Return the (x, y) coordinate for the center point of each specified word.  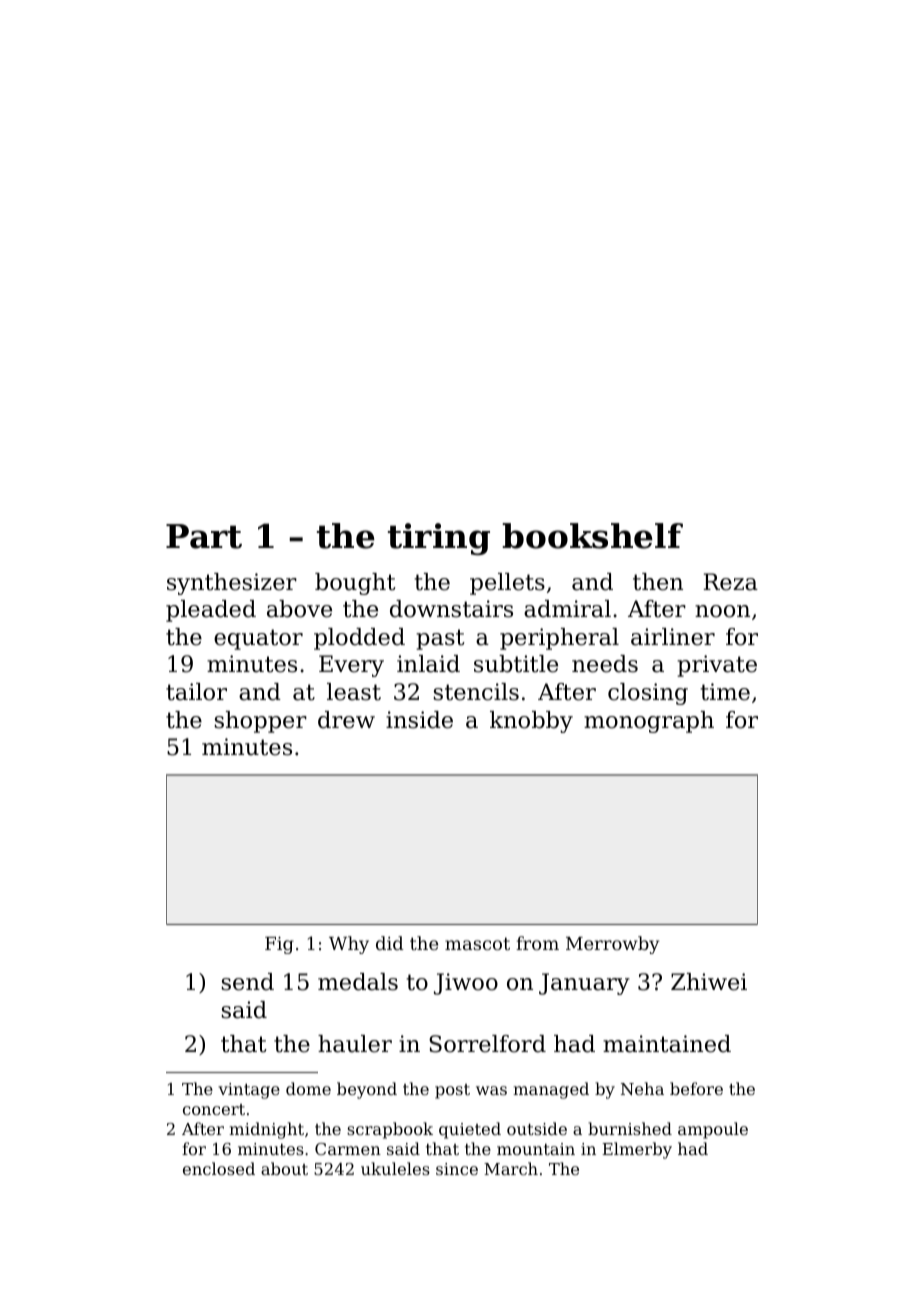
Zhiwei (709, 982)
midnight (266, 1130)
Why (349, 945)
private (717, 666)
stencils (476, 692)
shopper (261, 722)
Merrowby (612, 945)
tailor (196, 692)
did (390, 943)
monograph (649, 722)
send (248, 982)
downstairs (451, 609)
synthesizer (232, 584)
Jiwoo (466, 984)
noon (722, 611)
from (537, 943)
